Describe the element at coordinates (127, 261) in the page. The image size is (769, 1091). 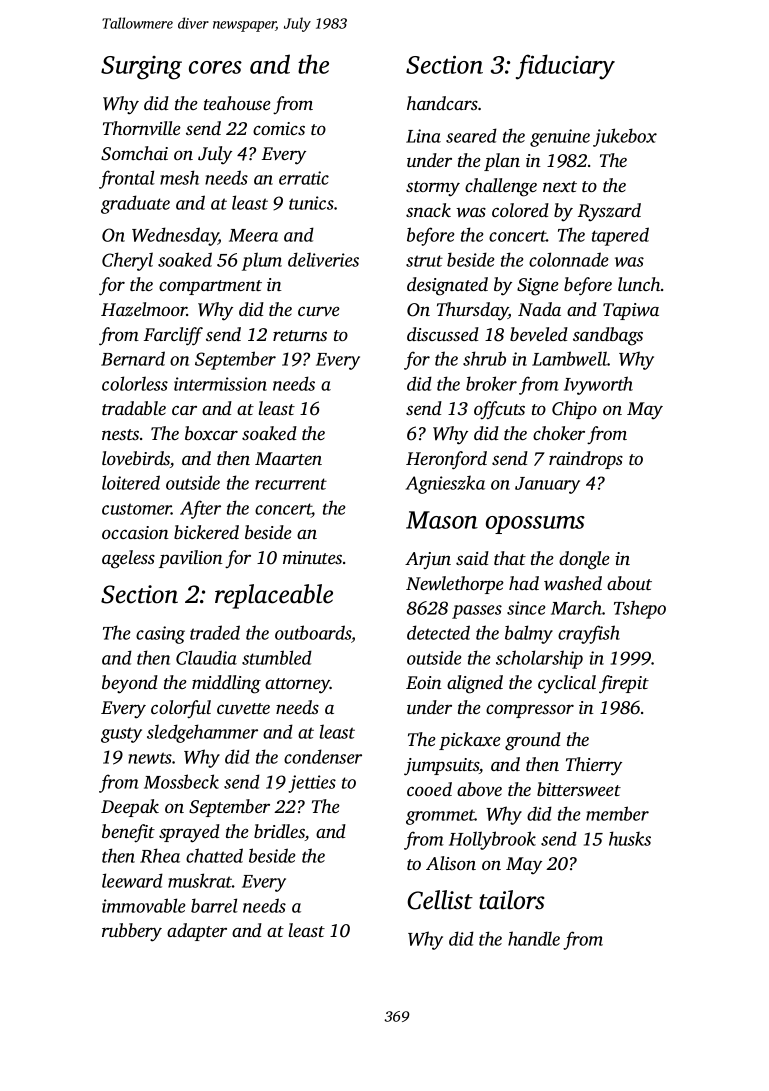
I see `Cheryl` at that location.
